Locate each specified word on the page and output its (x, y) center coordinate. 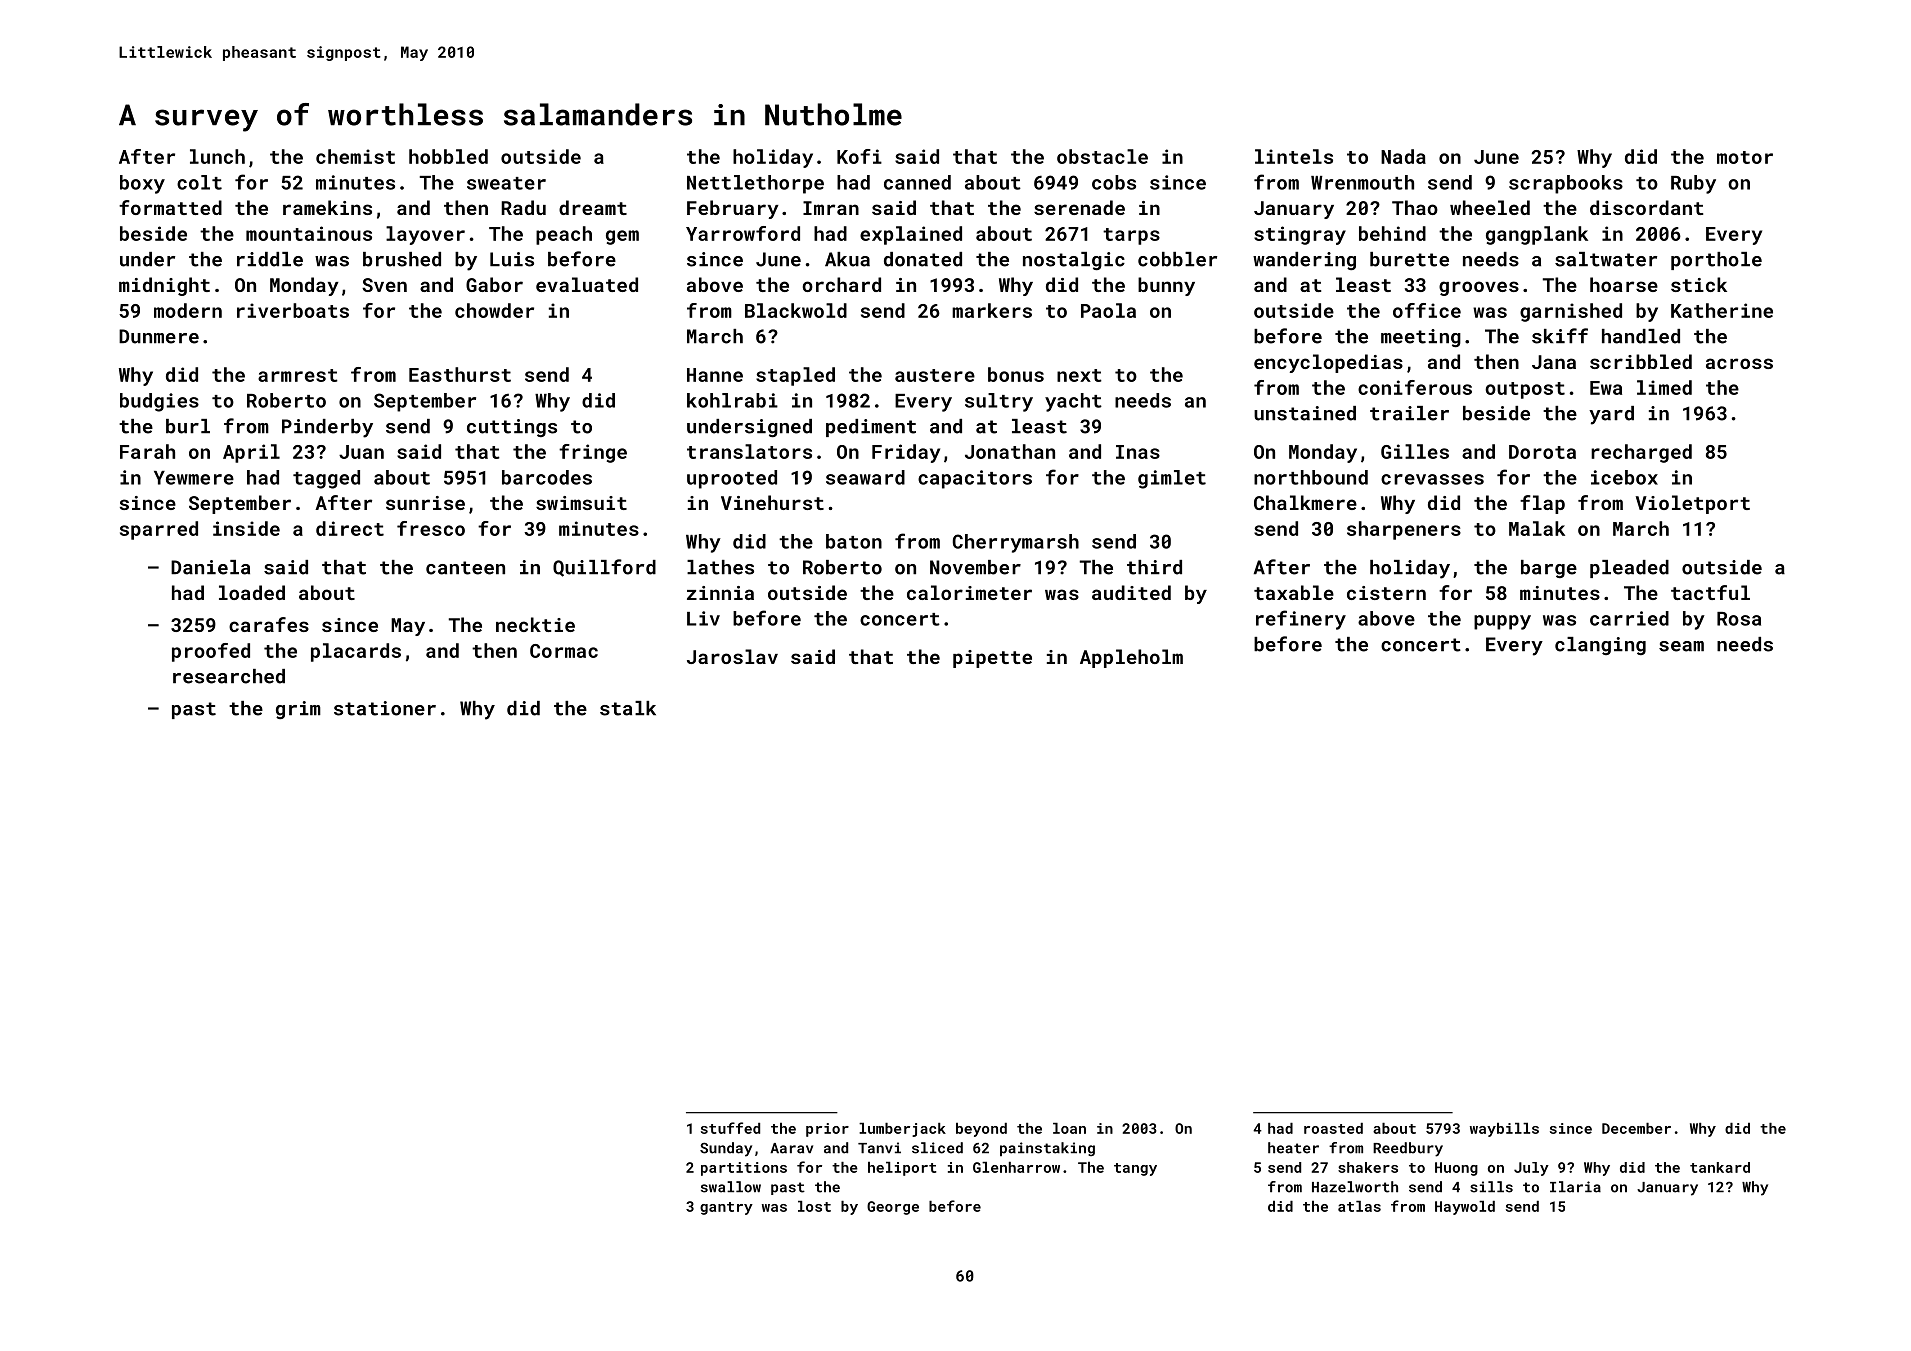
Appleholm (1131, 658)
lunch (217, 156)
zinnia (720, 593)
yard (1611, 415)
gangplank (1537, 235)
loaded (252, 592)
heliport (902, 1169)
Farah (147, 451)
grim (298, 710)
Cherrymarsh (1016, 543)
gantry (726, 1208)
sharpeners (1404, 530)
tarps (1131, 236)
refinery (1301, 620)
